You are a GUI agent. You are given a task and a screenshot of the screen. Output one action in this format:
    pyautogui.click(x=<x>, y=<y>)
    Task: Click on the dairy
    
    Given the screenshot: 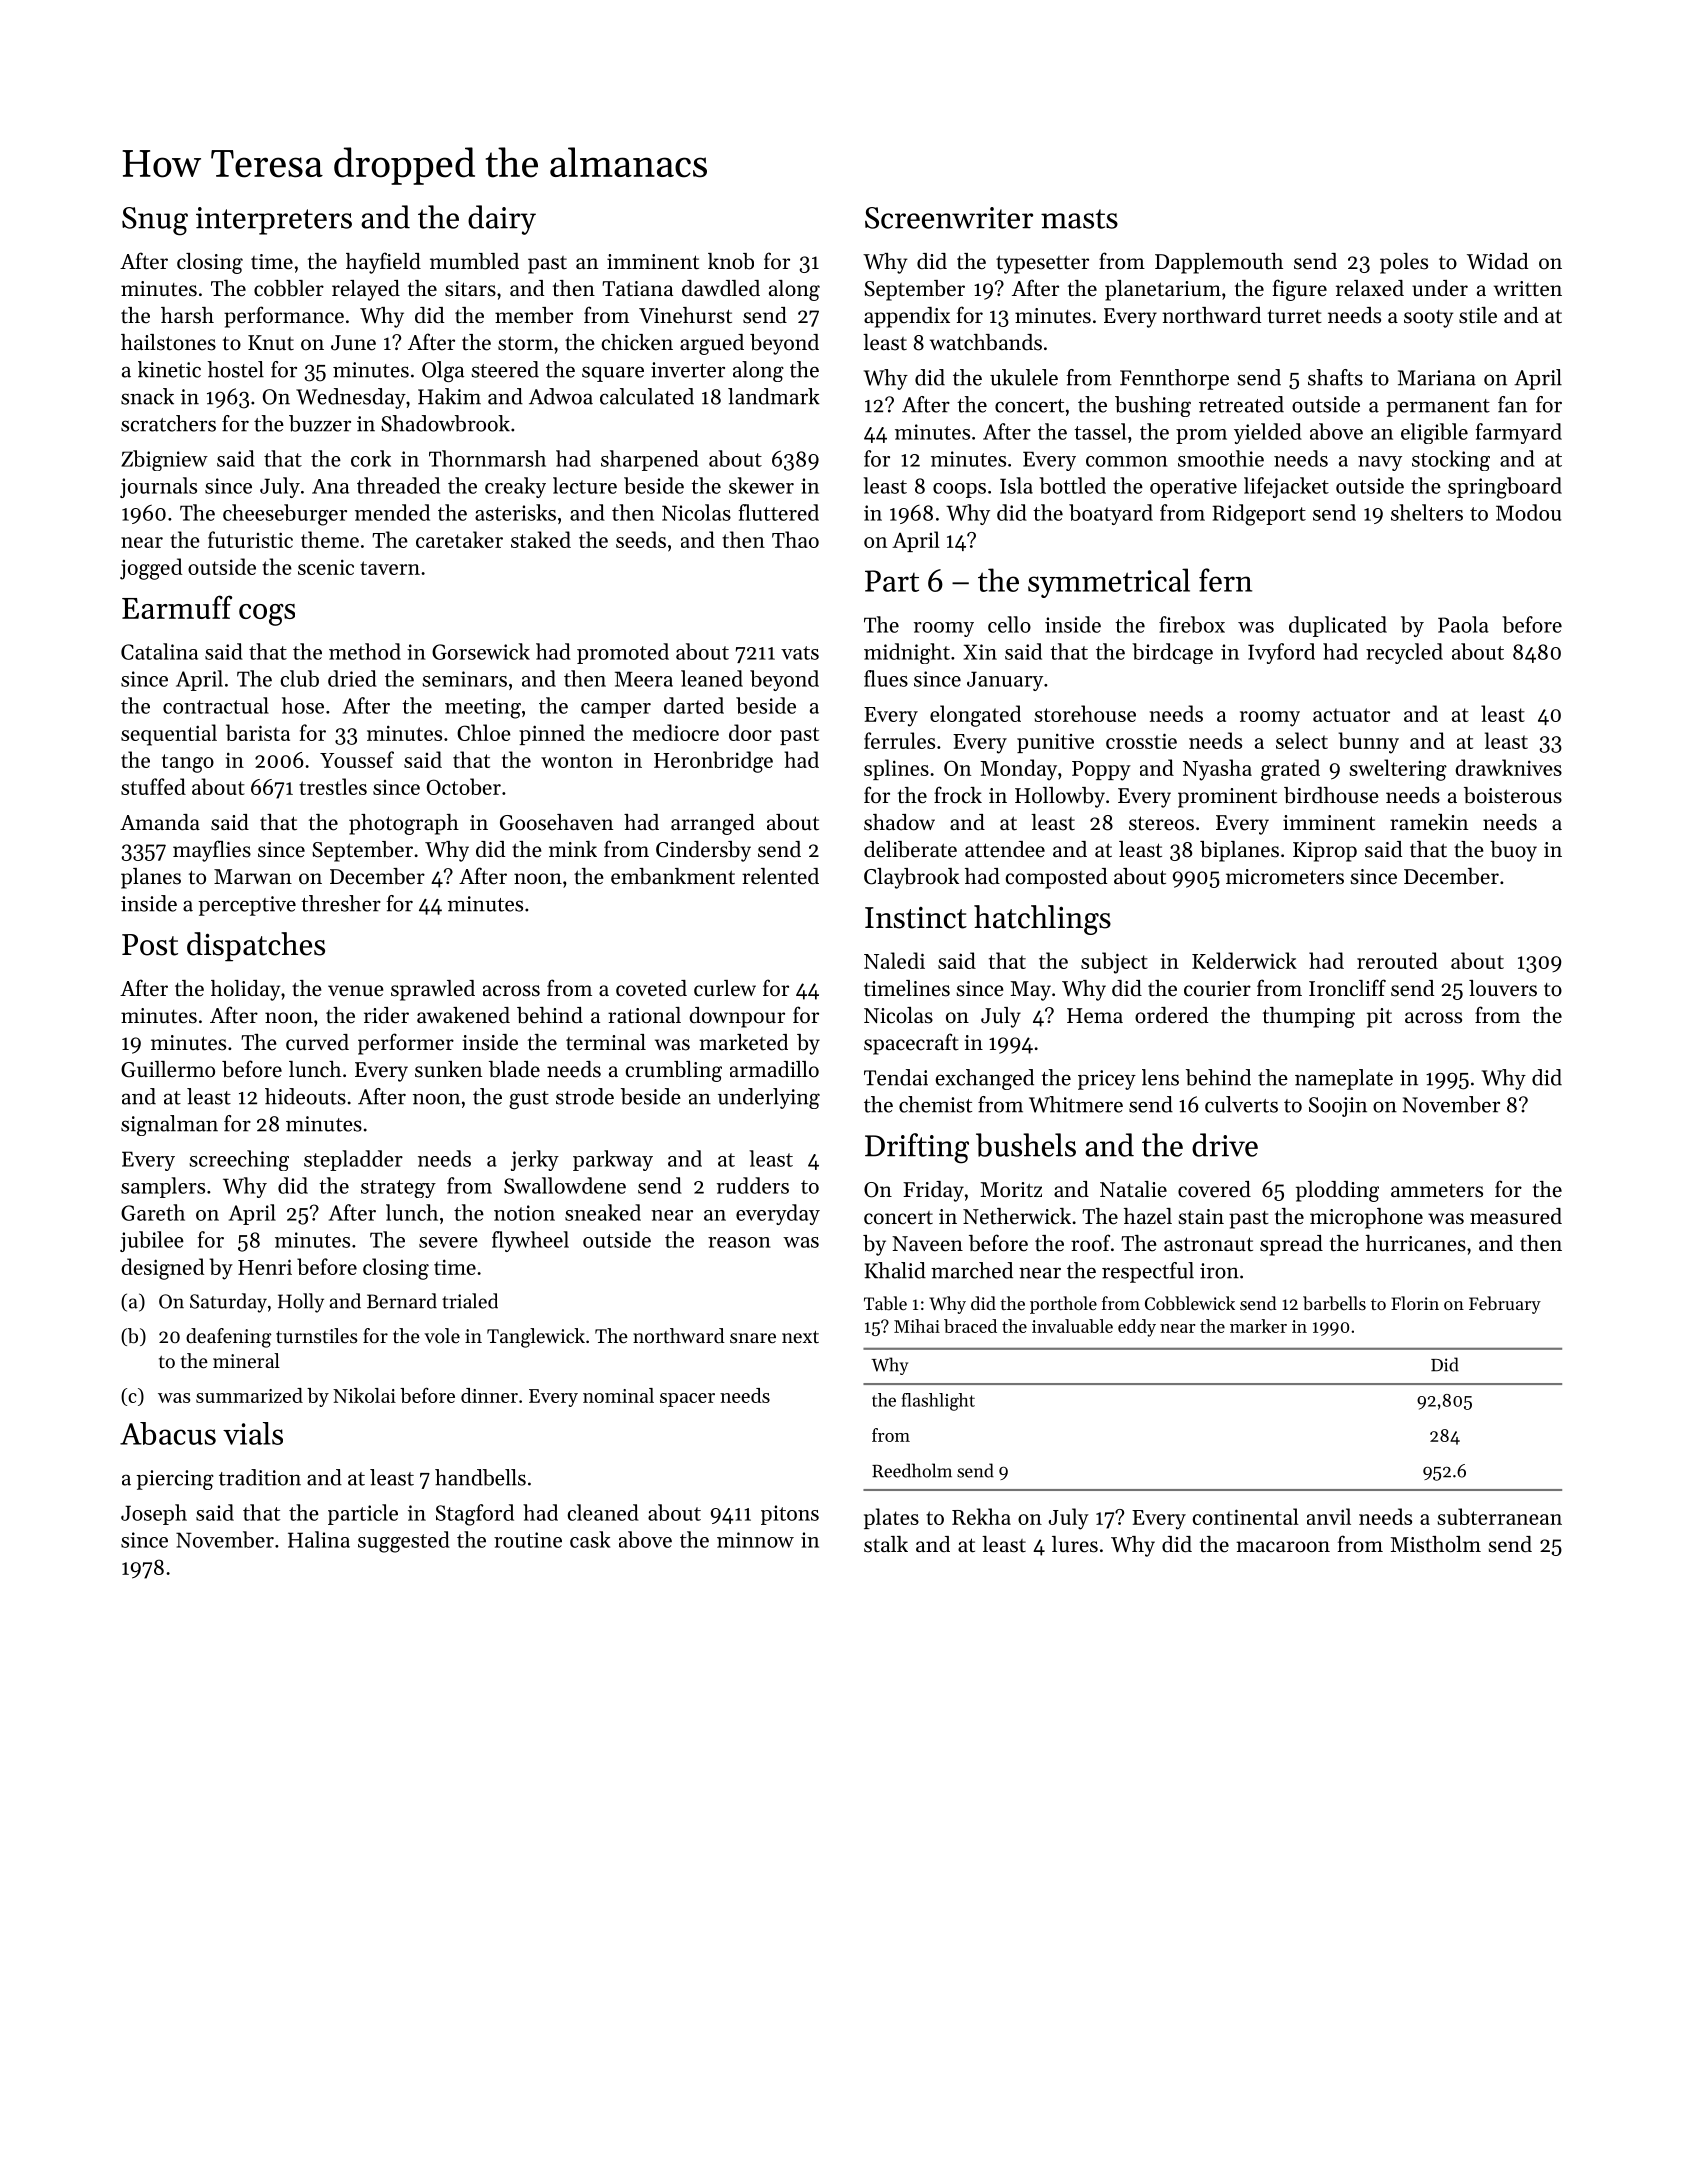 What is the action you would take?
    pyautogui.click(x=502, y=220)
